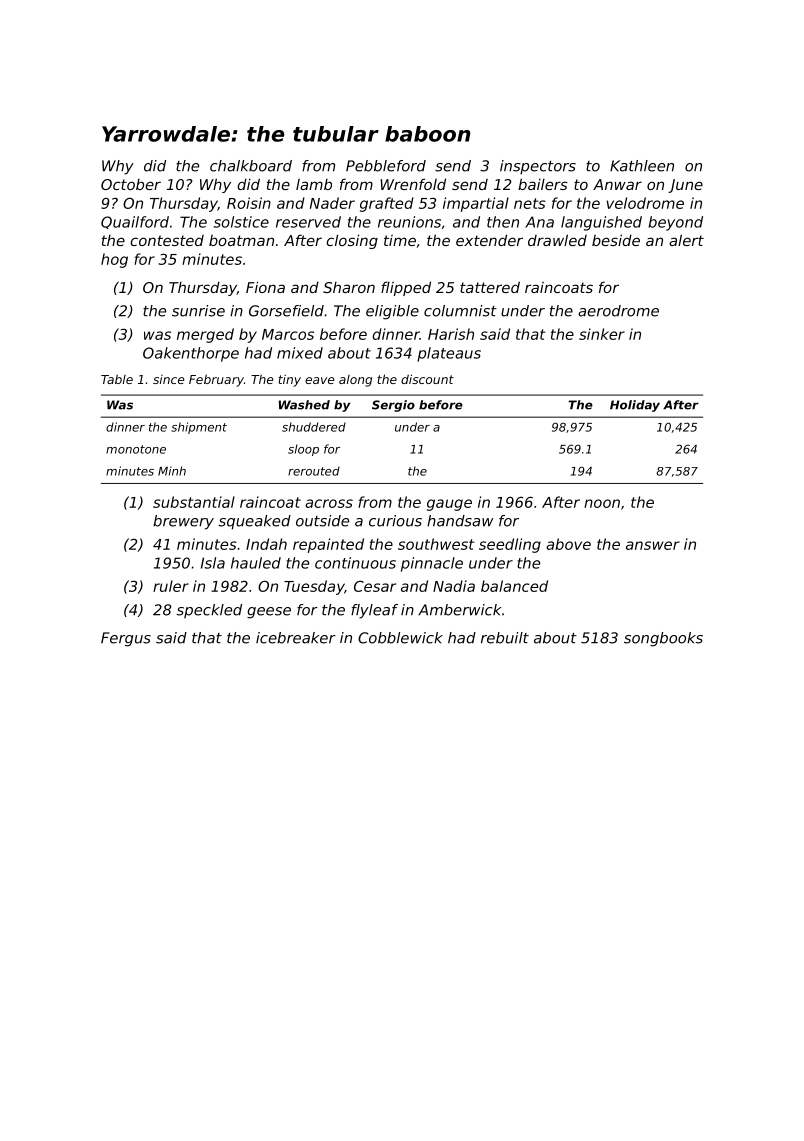 Image resolution: width=804 pixels, height=1141 pixels. What do you see at coordinates (126, 639) in the image?
I see `Fergus` at bounding box center [126, 639].
